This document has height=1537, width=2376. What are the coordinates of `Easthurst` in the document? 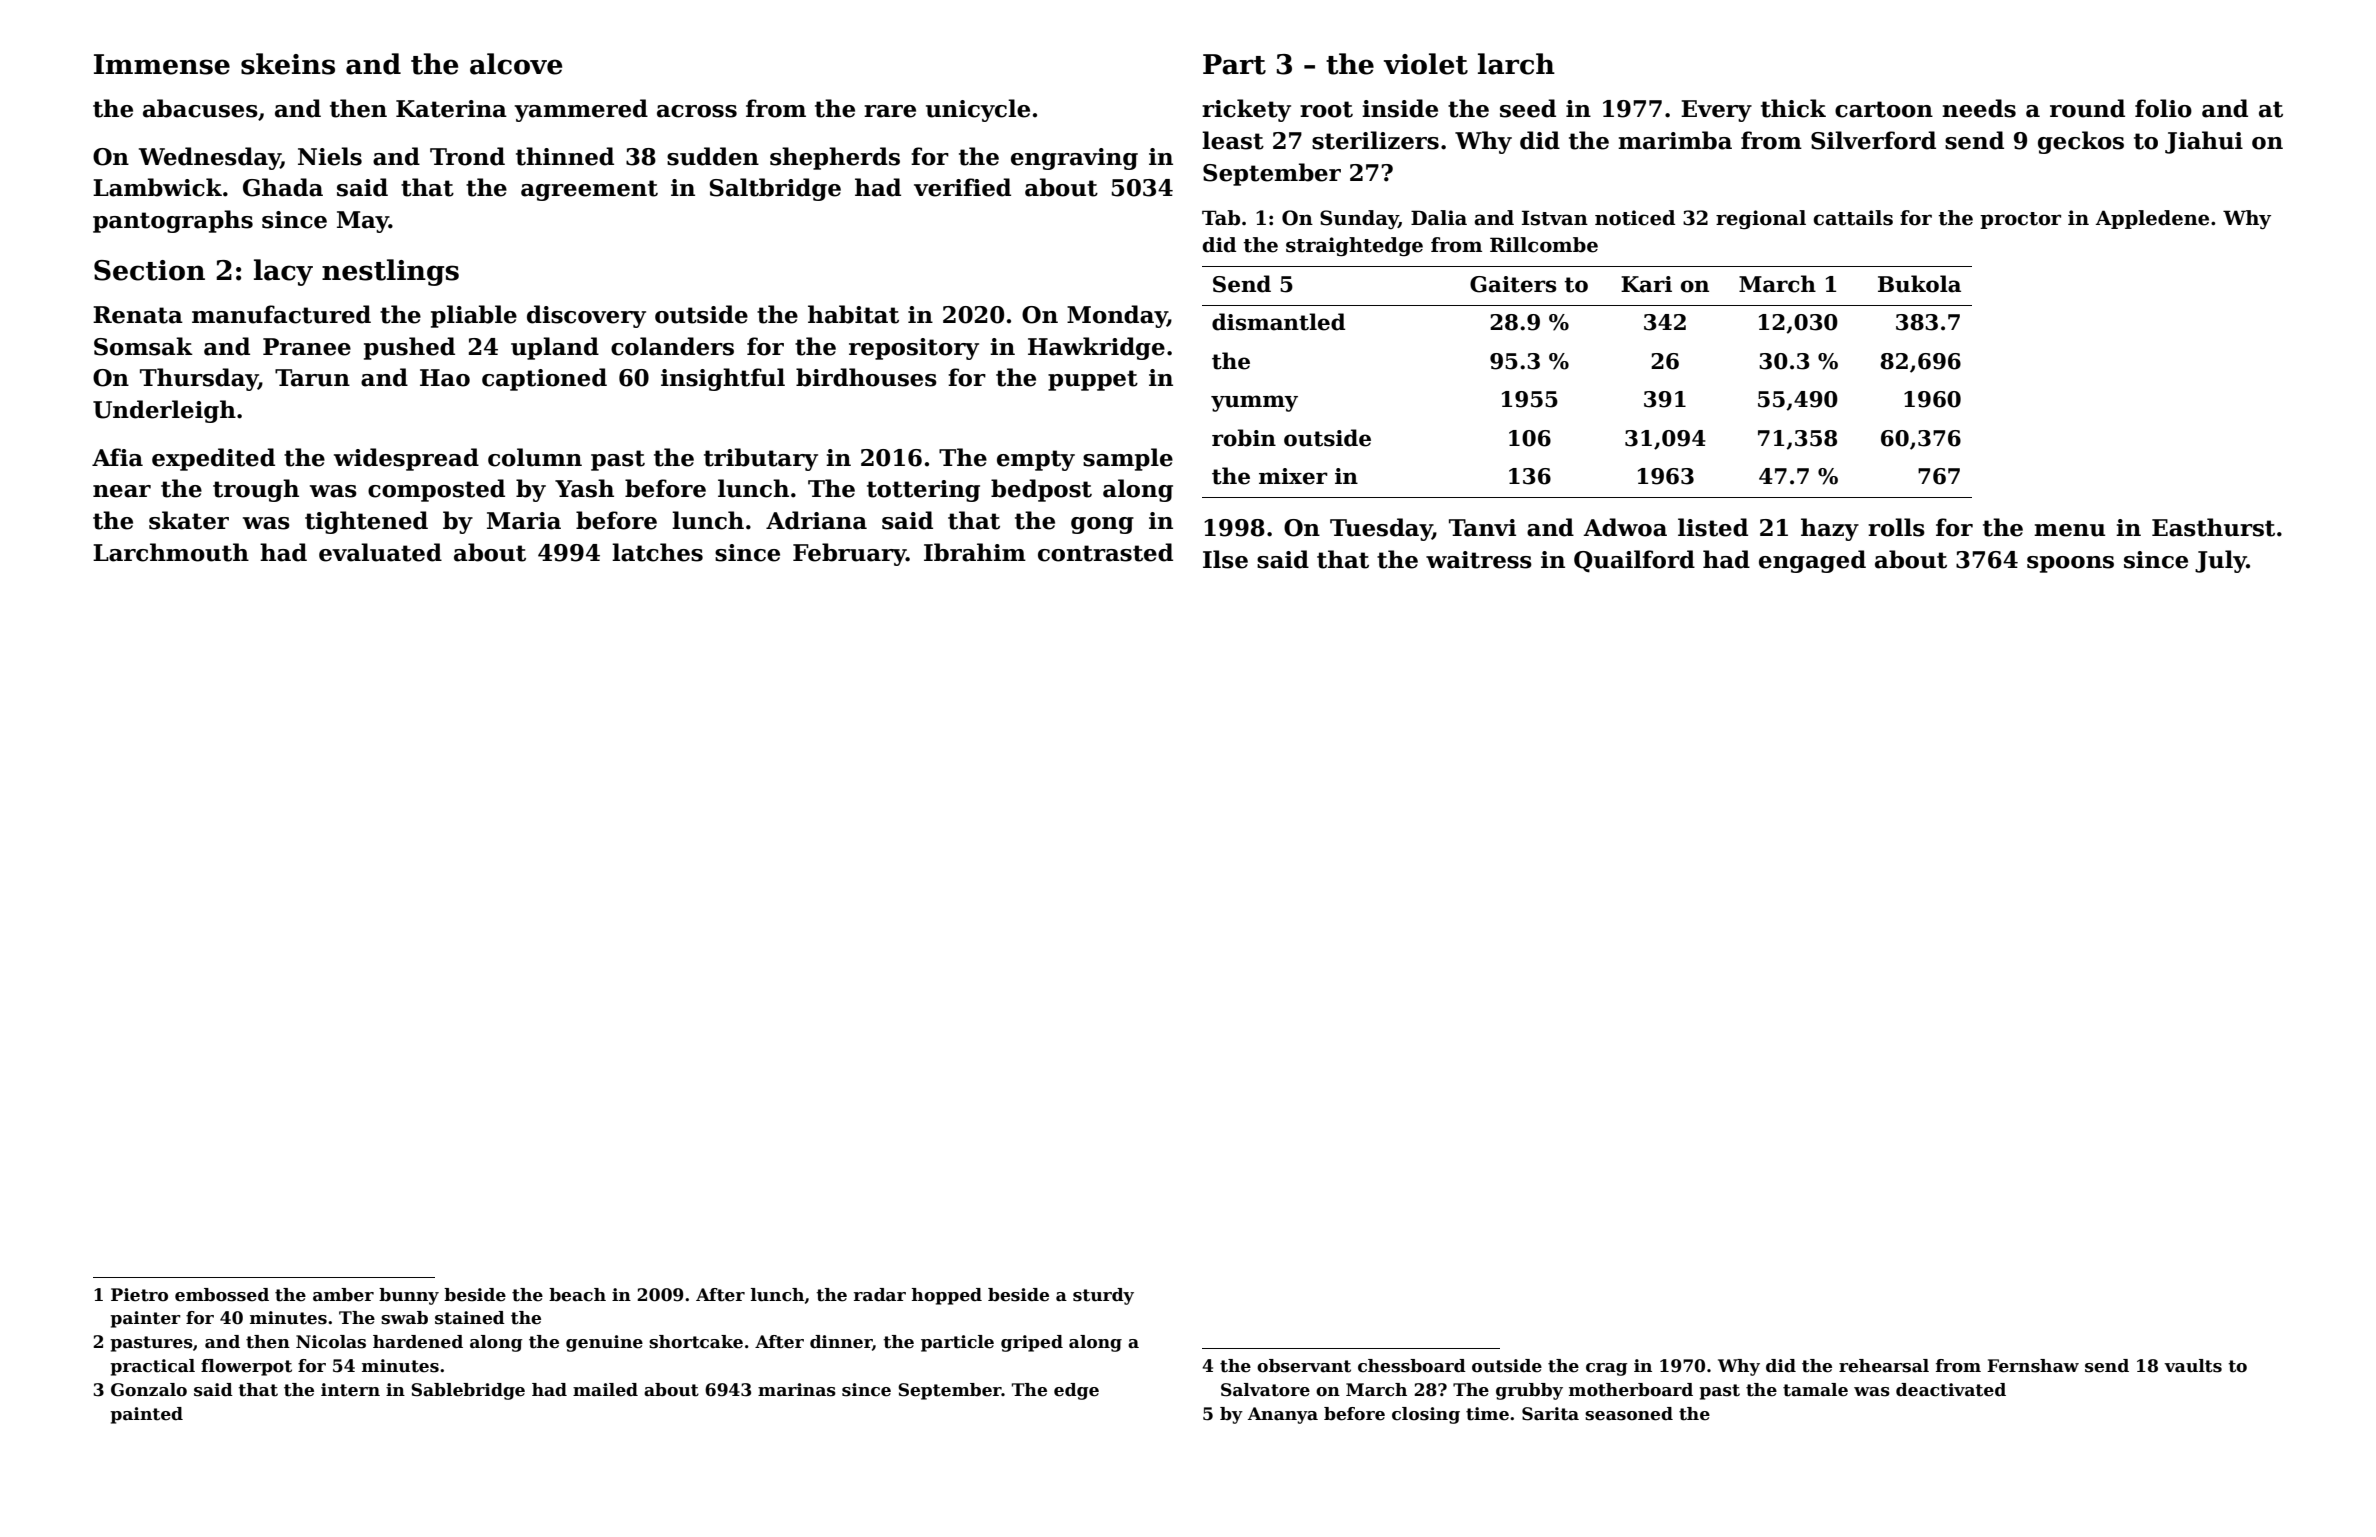 It's located at (2213, 527).
